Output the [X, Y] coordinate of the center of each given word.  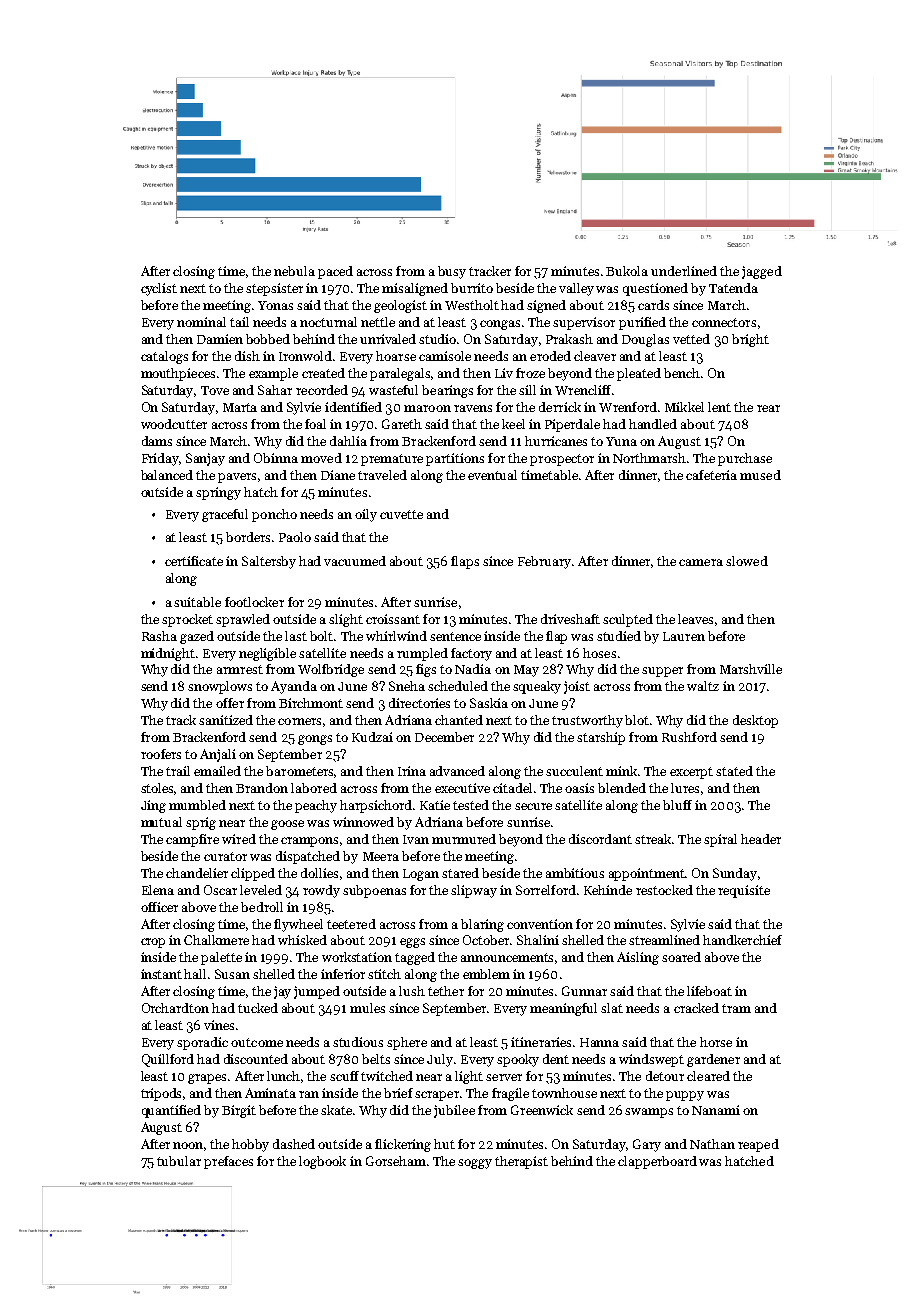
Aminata [270, 1093]
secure [533, 806]
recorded [322, 390]
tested [471, 805]
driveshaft [570, 619]
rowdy [321, 891]
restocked [664, 890]
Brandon [262, 788]
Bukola [627, 271]
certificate [194, 561]
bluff [677, 805]
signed [546, 306]
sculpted [628, 620]
